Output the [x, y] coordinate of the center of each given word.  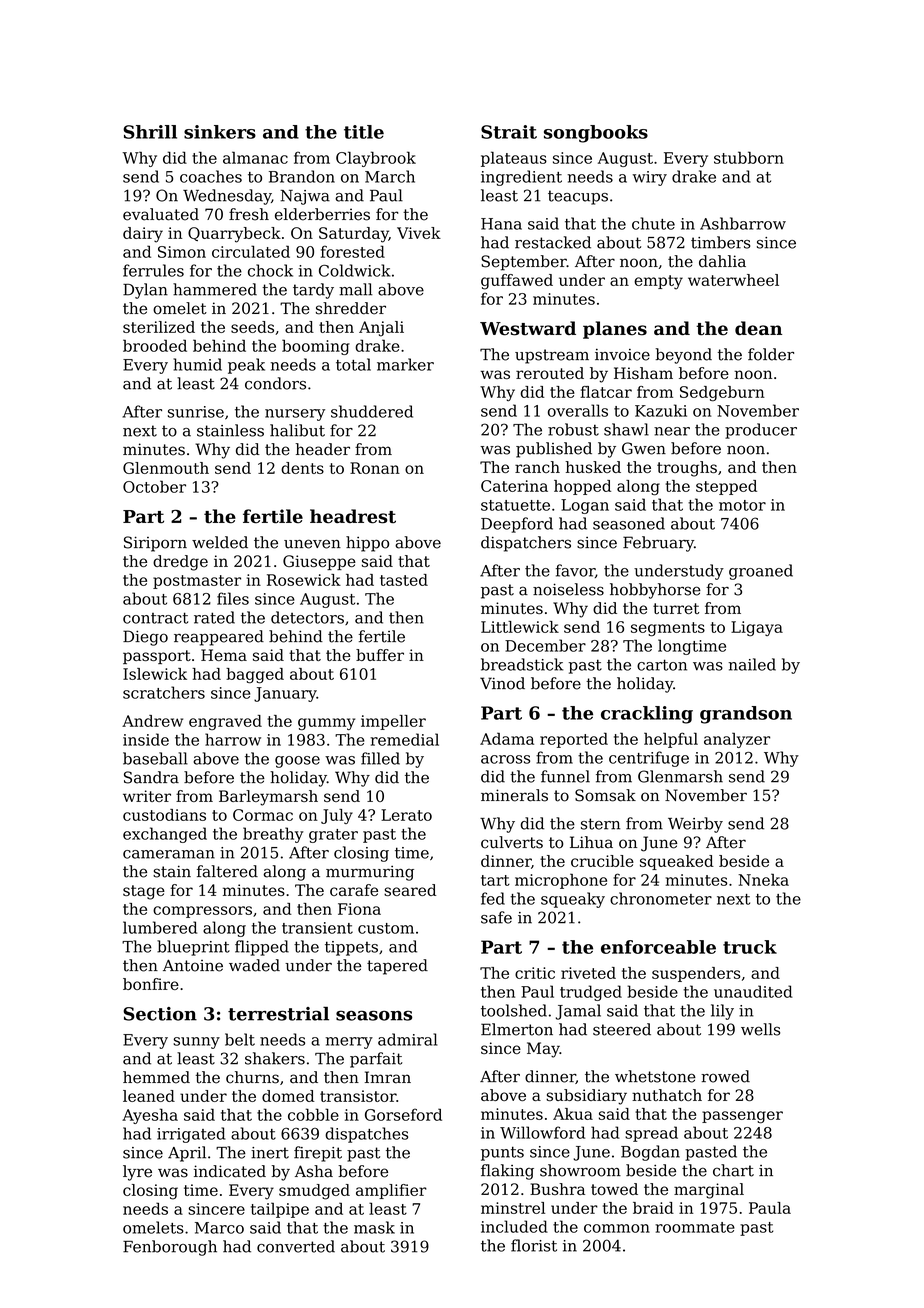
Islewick [155, 674]
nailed [752, 664]
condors [275, 383]
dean [758, 328]
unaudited [753, 991]
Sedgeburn [722, 394]
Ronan [375, 468]
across [505, 759]
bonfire [151, 984]
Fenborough [170, 1248]
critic [535, 973]
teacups [578, 197]
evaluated [161, 214]
